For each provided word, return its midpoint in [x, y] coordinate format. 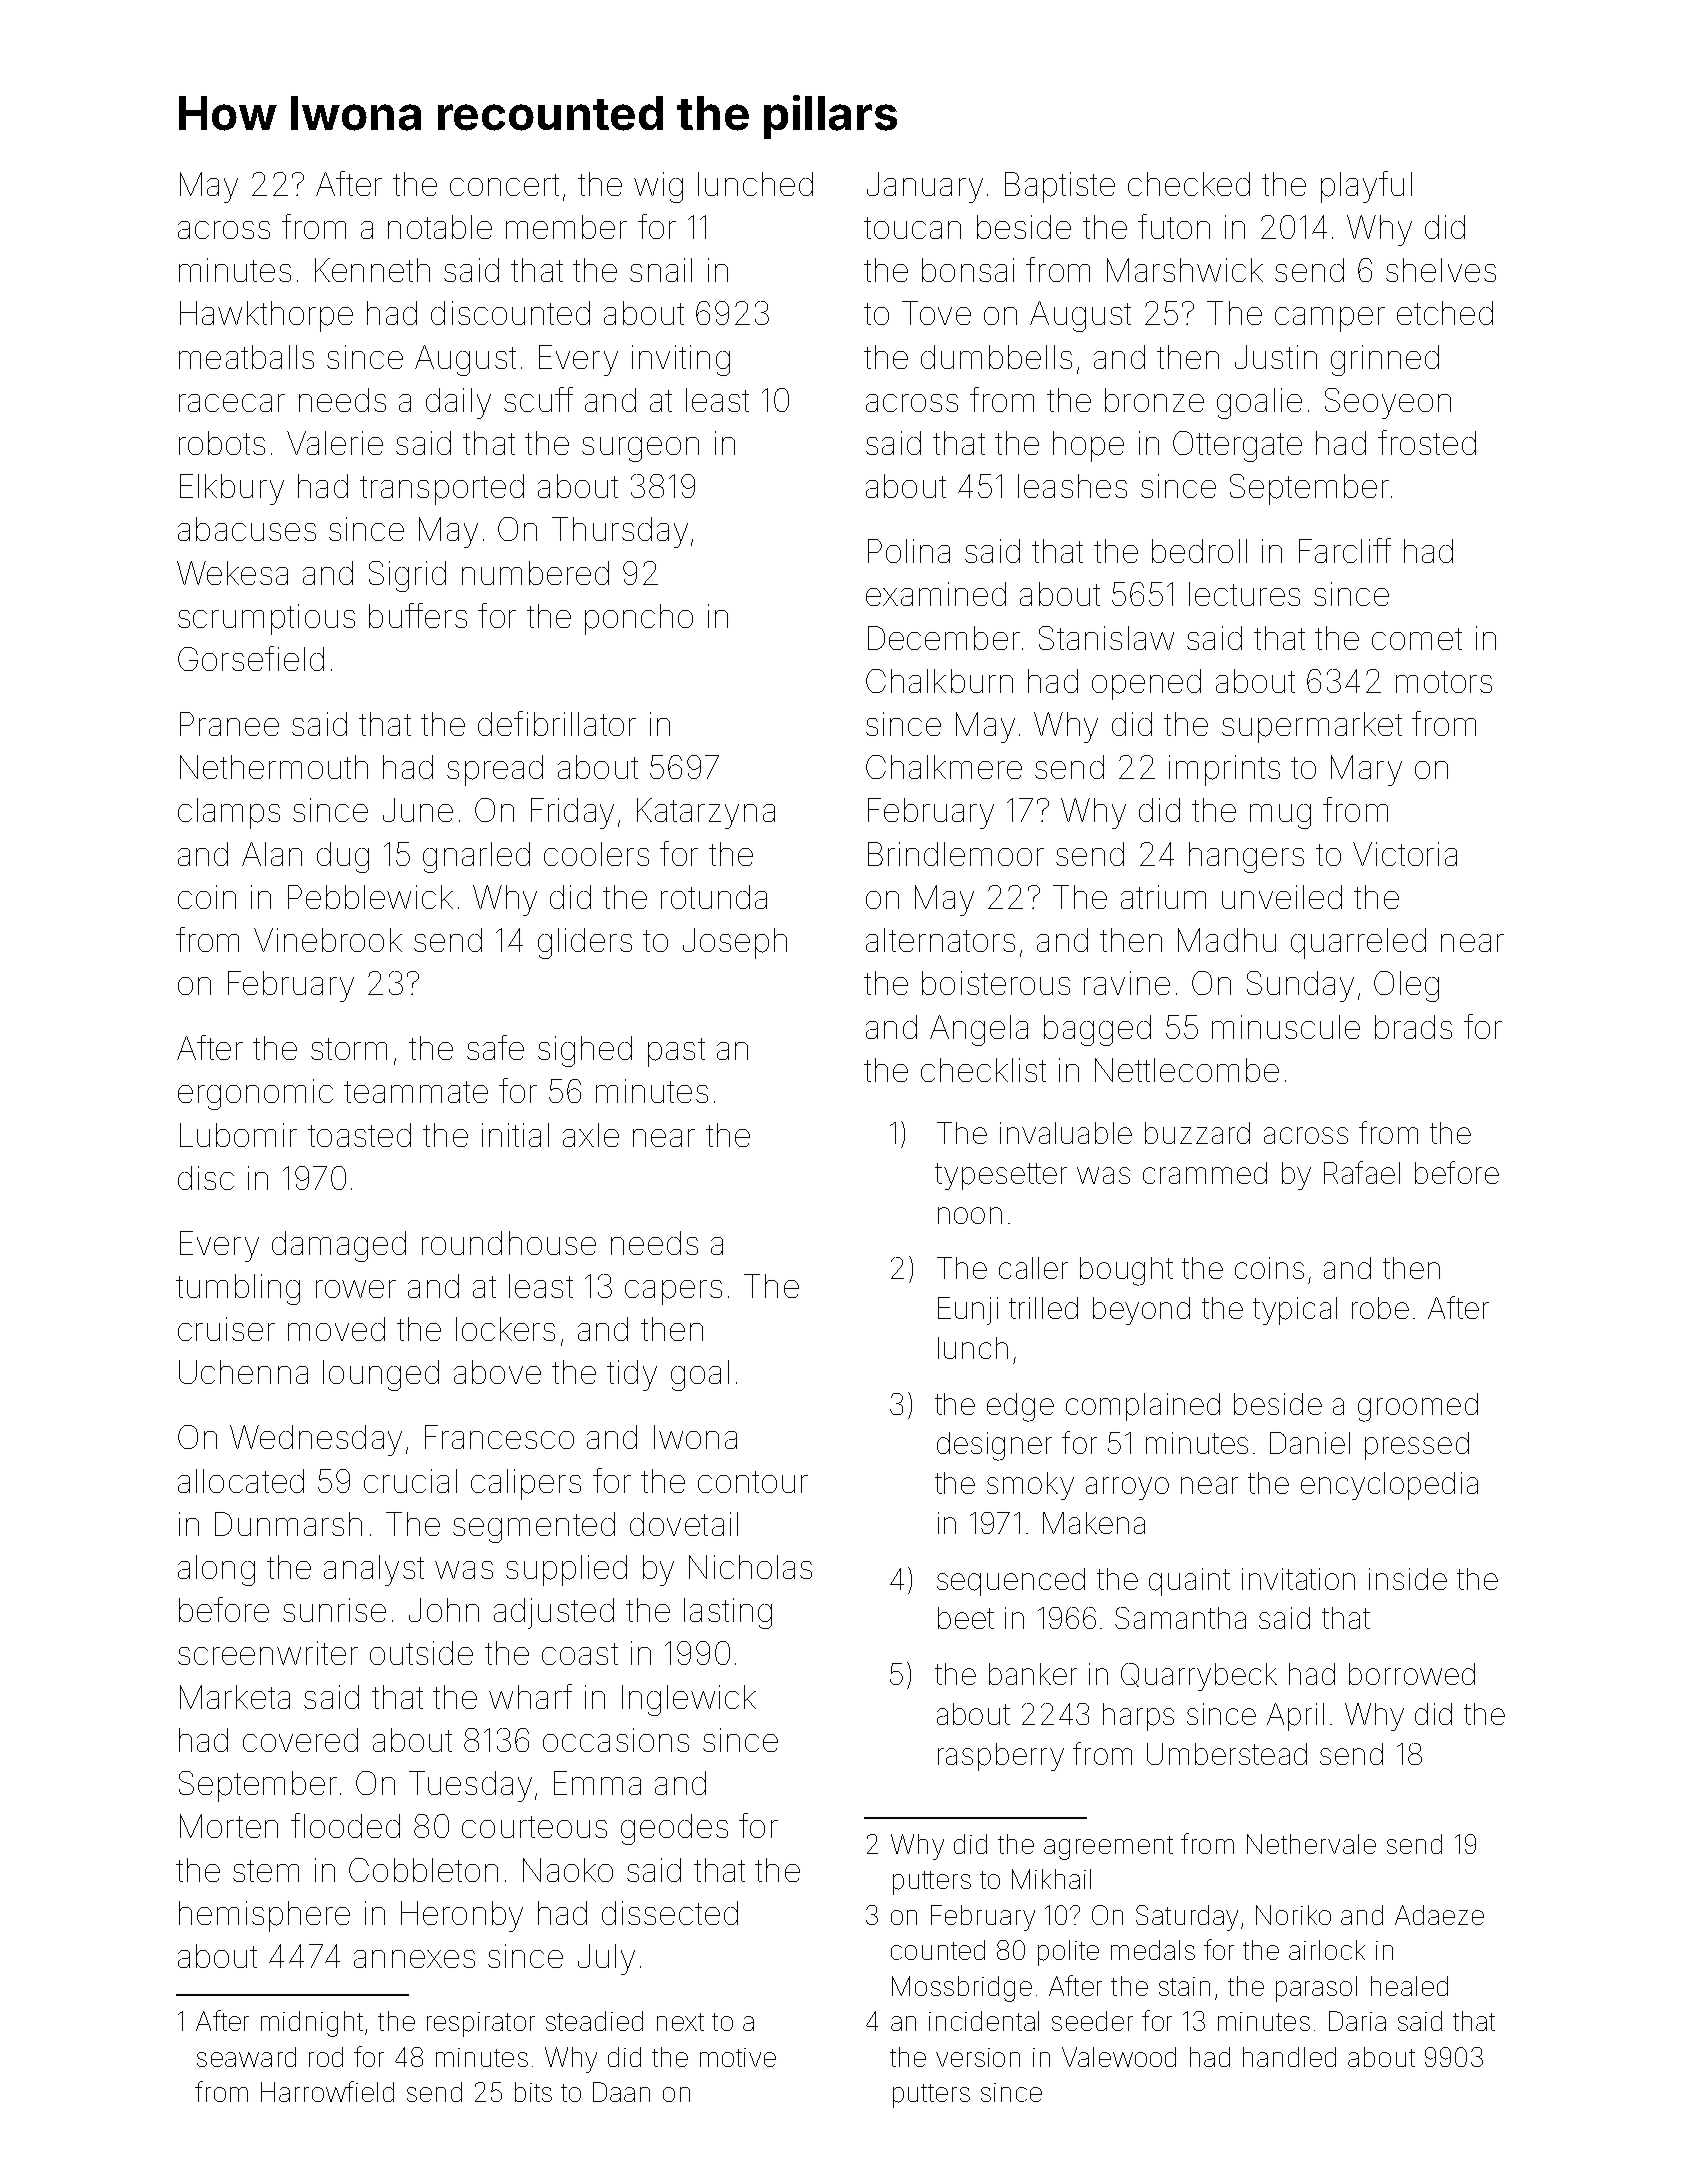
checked [1189, 184]
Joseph [735, 943]
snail [661, 270]
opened [1146, 684]
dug [343, 857]
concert [504, 185]
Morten [229, 1826]
